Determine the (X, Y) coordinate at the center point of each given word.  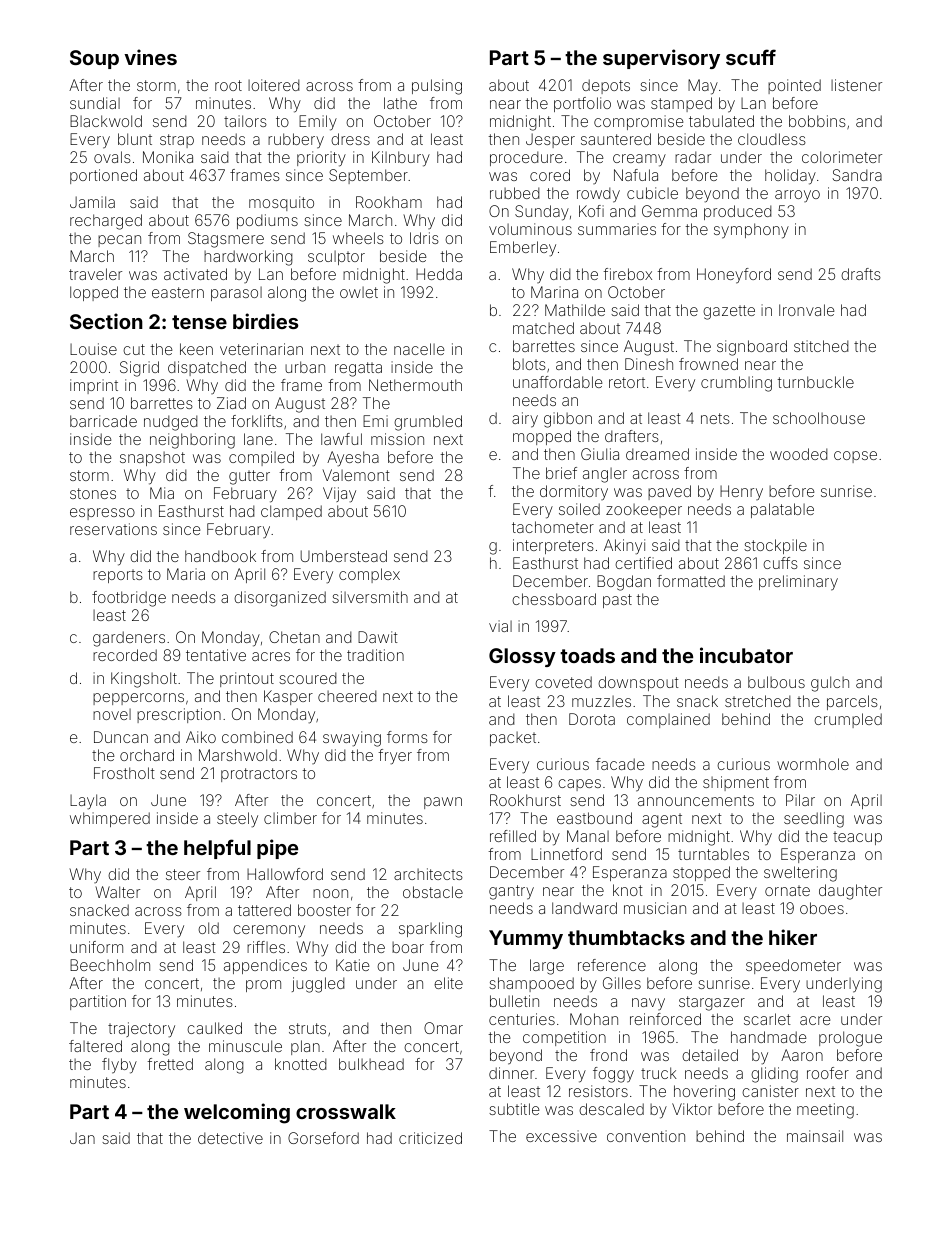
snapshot (152, 459)
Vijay (339, 495)
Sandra (857, 175)
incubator (746, 655)
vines (150, 57)
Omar (443, 1028)
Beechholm (110, 965)
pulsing (437, 87)
